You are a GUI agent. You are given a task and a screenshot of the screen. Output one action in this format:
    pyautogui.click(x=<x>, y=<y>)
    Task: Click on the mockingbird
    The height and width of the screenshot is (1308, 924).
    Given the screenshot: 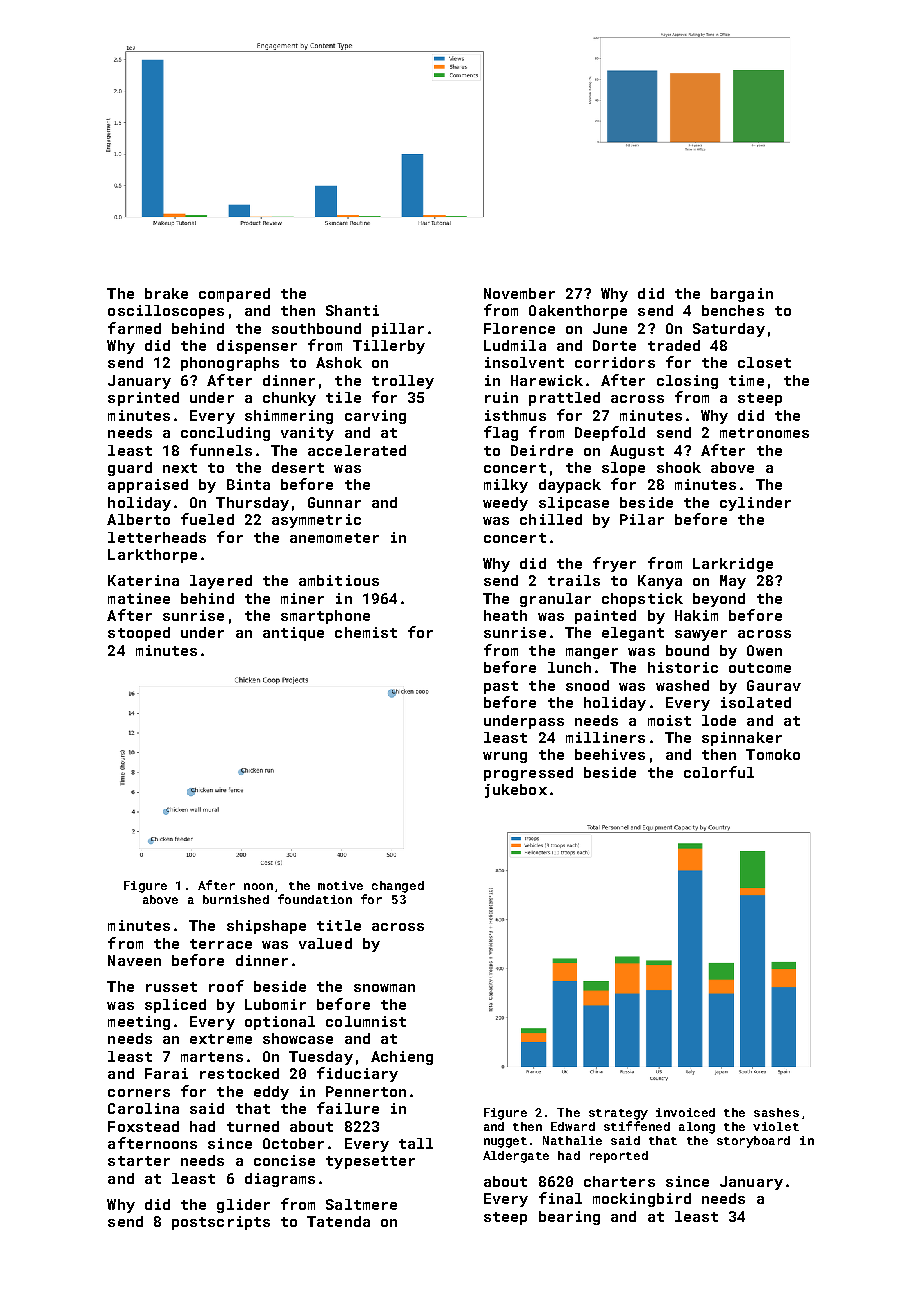 What is the action you would take?
    pyautogui.click(x=642, y=1200)
